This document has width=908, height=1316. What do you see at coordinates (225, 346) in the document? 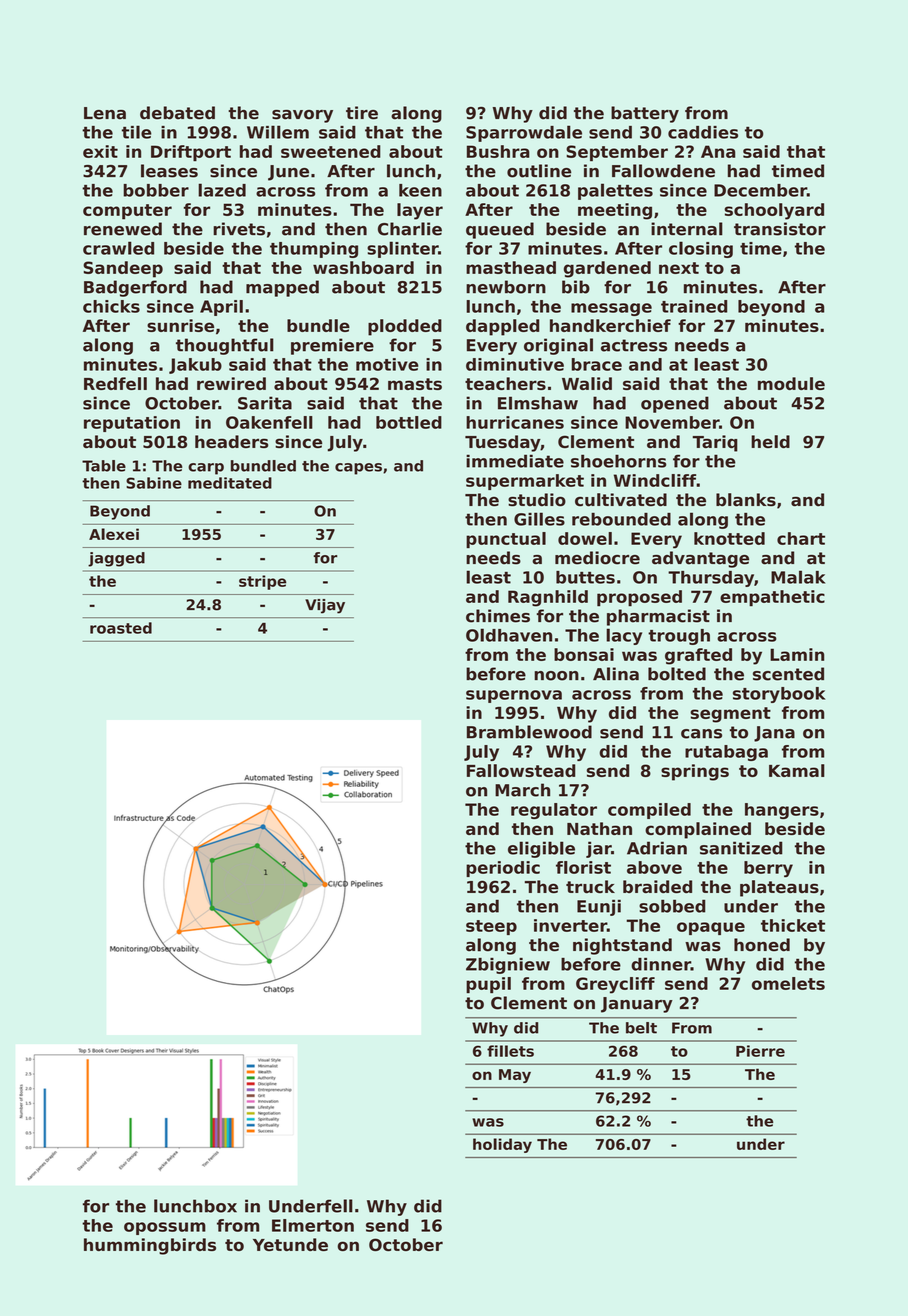
I see `thoughtful` at bounding box center [225, 346].
